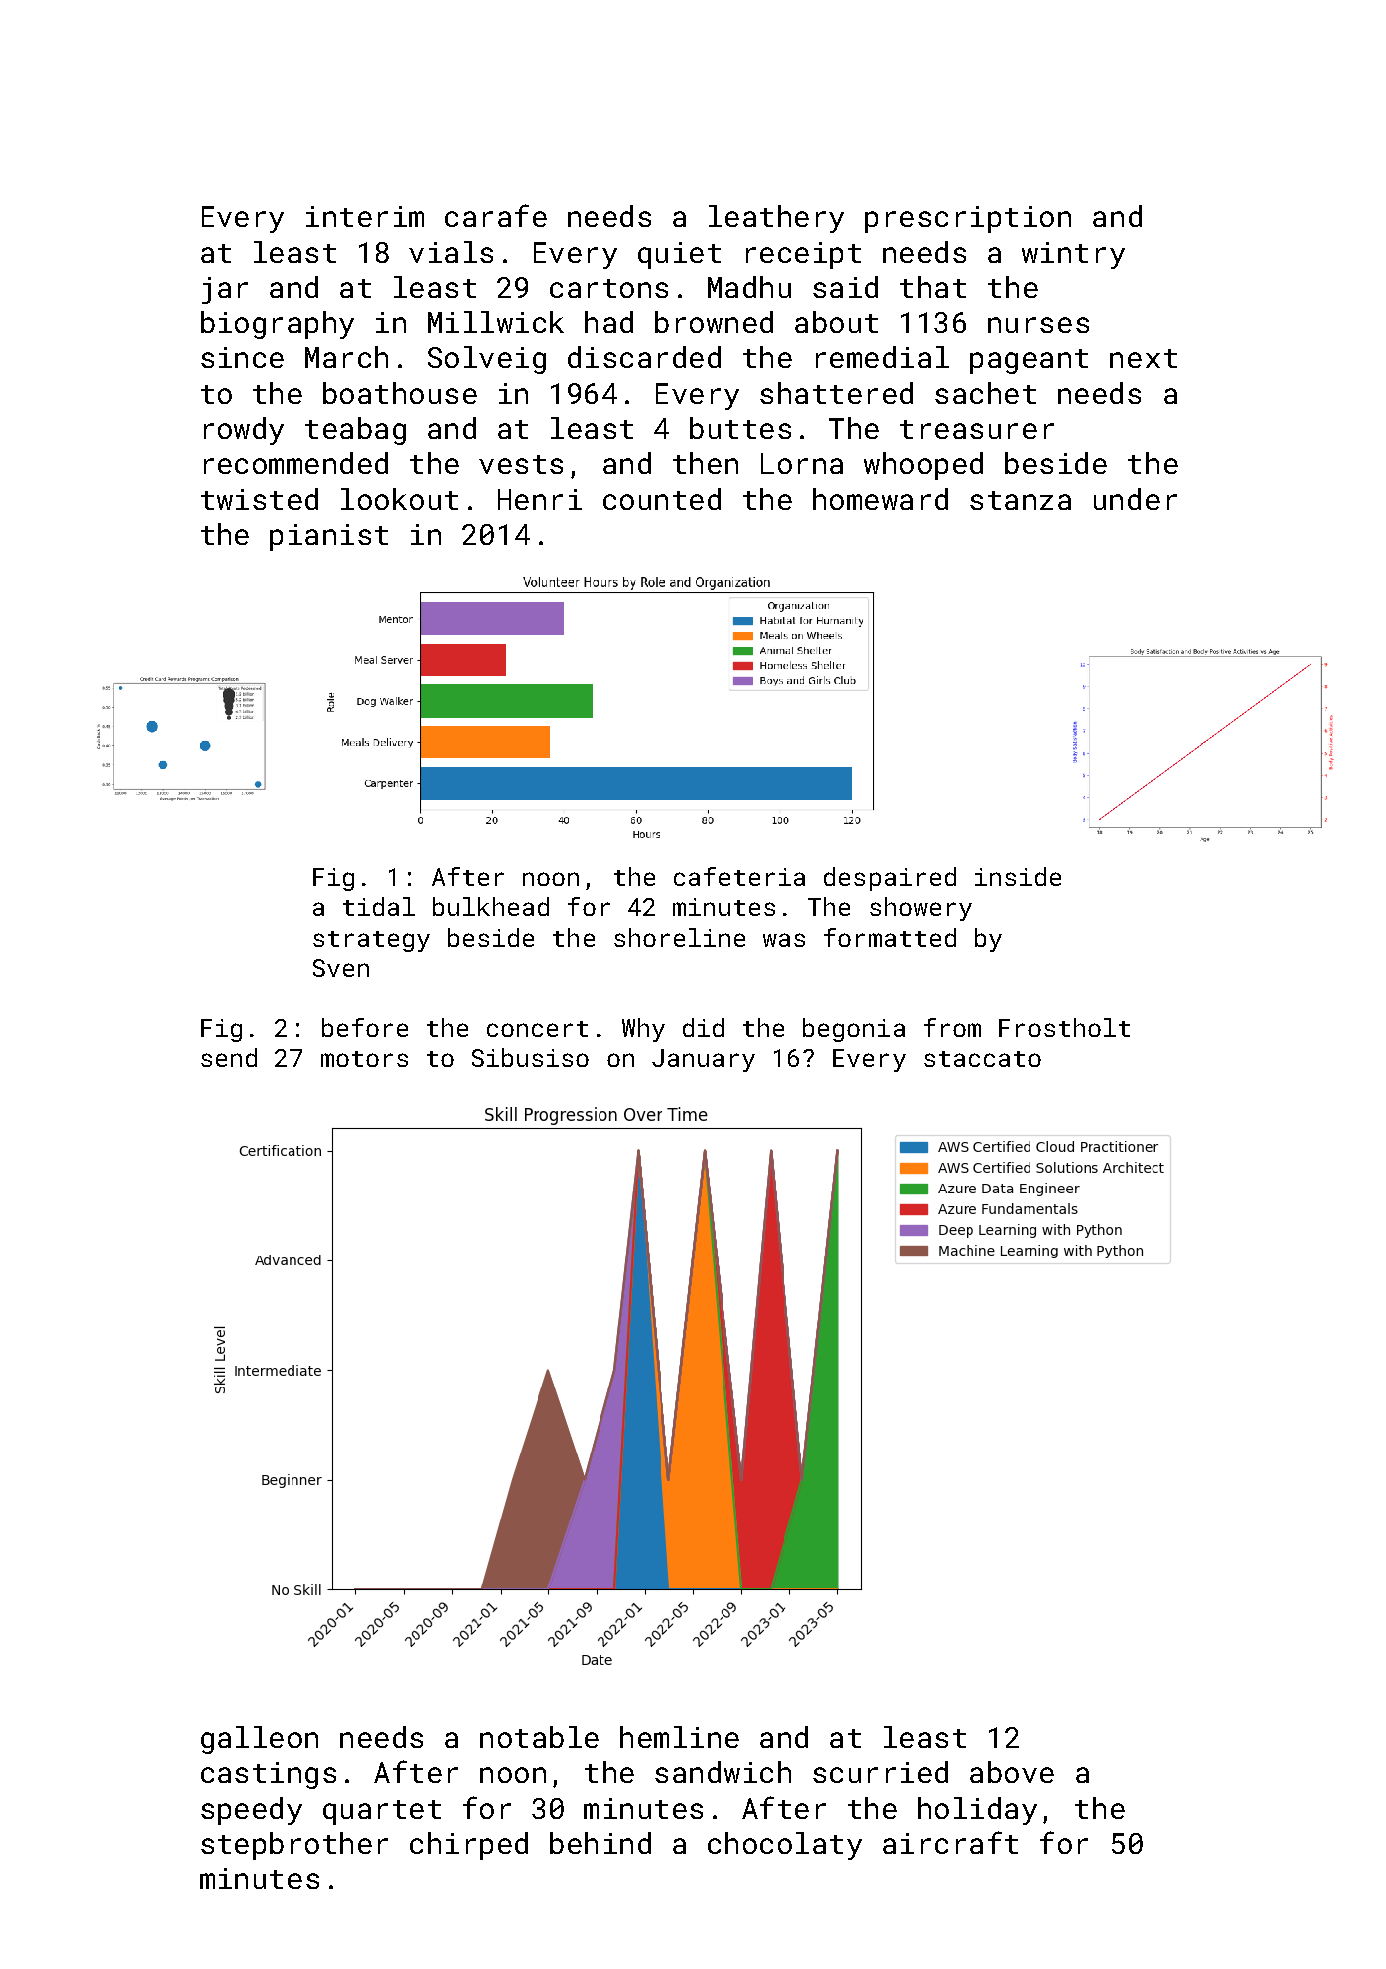  Describe the element at coordinates (882, 357) in the screenshot. I see `remedial` at that location.
